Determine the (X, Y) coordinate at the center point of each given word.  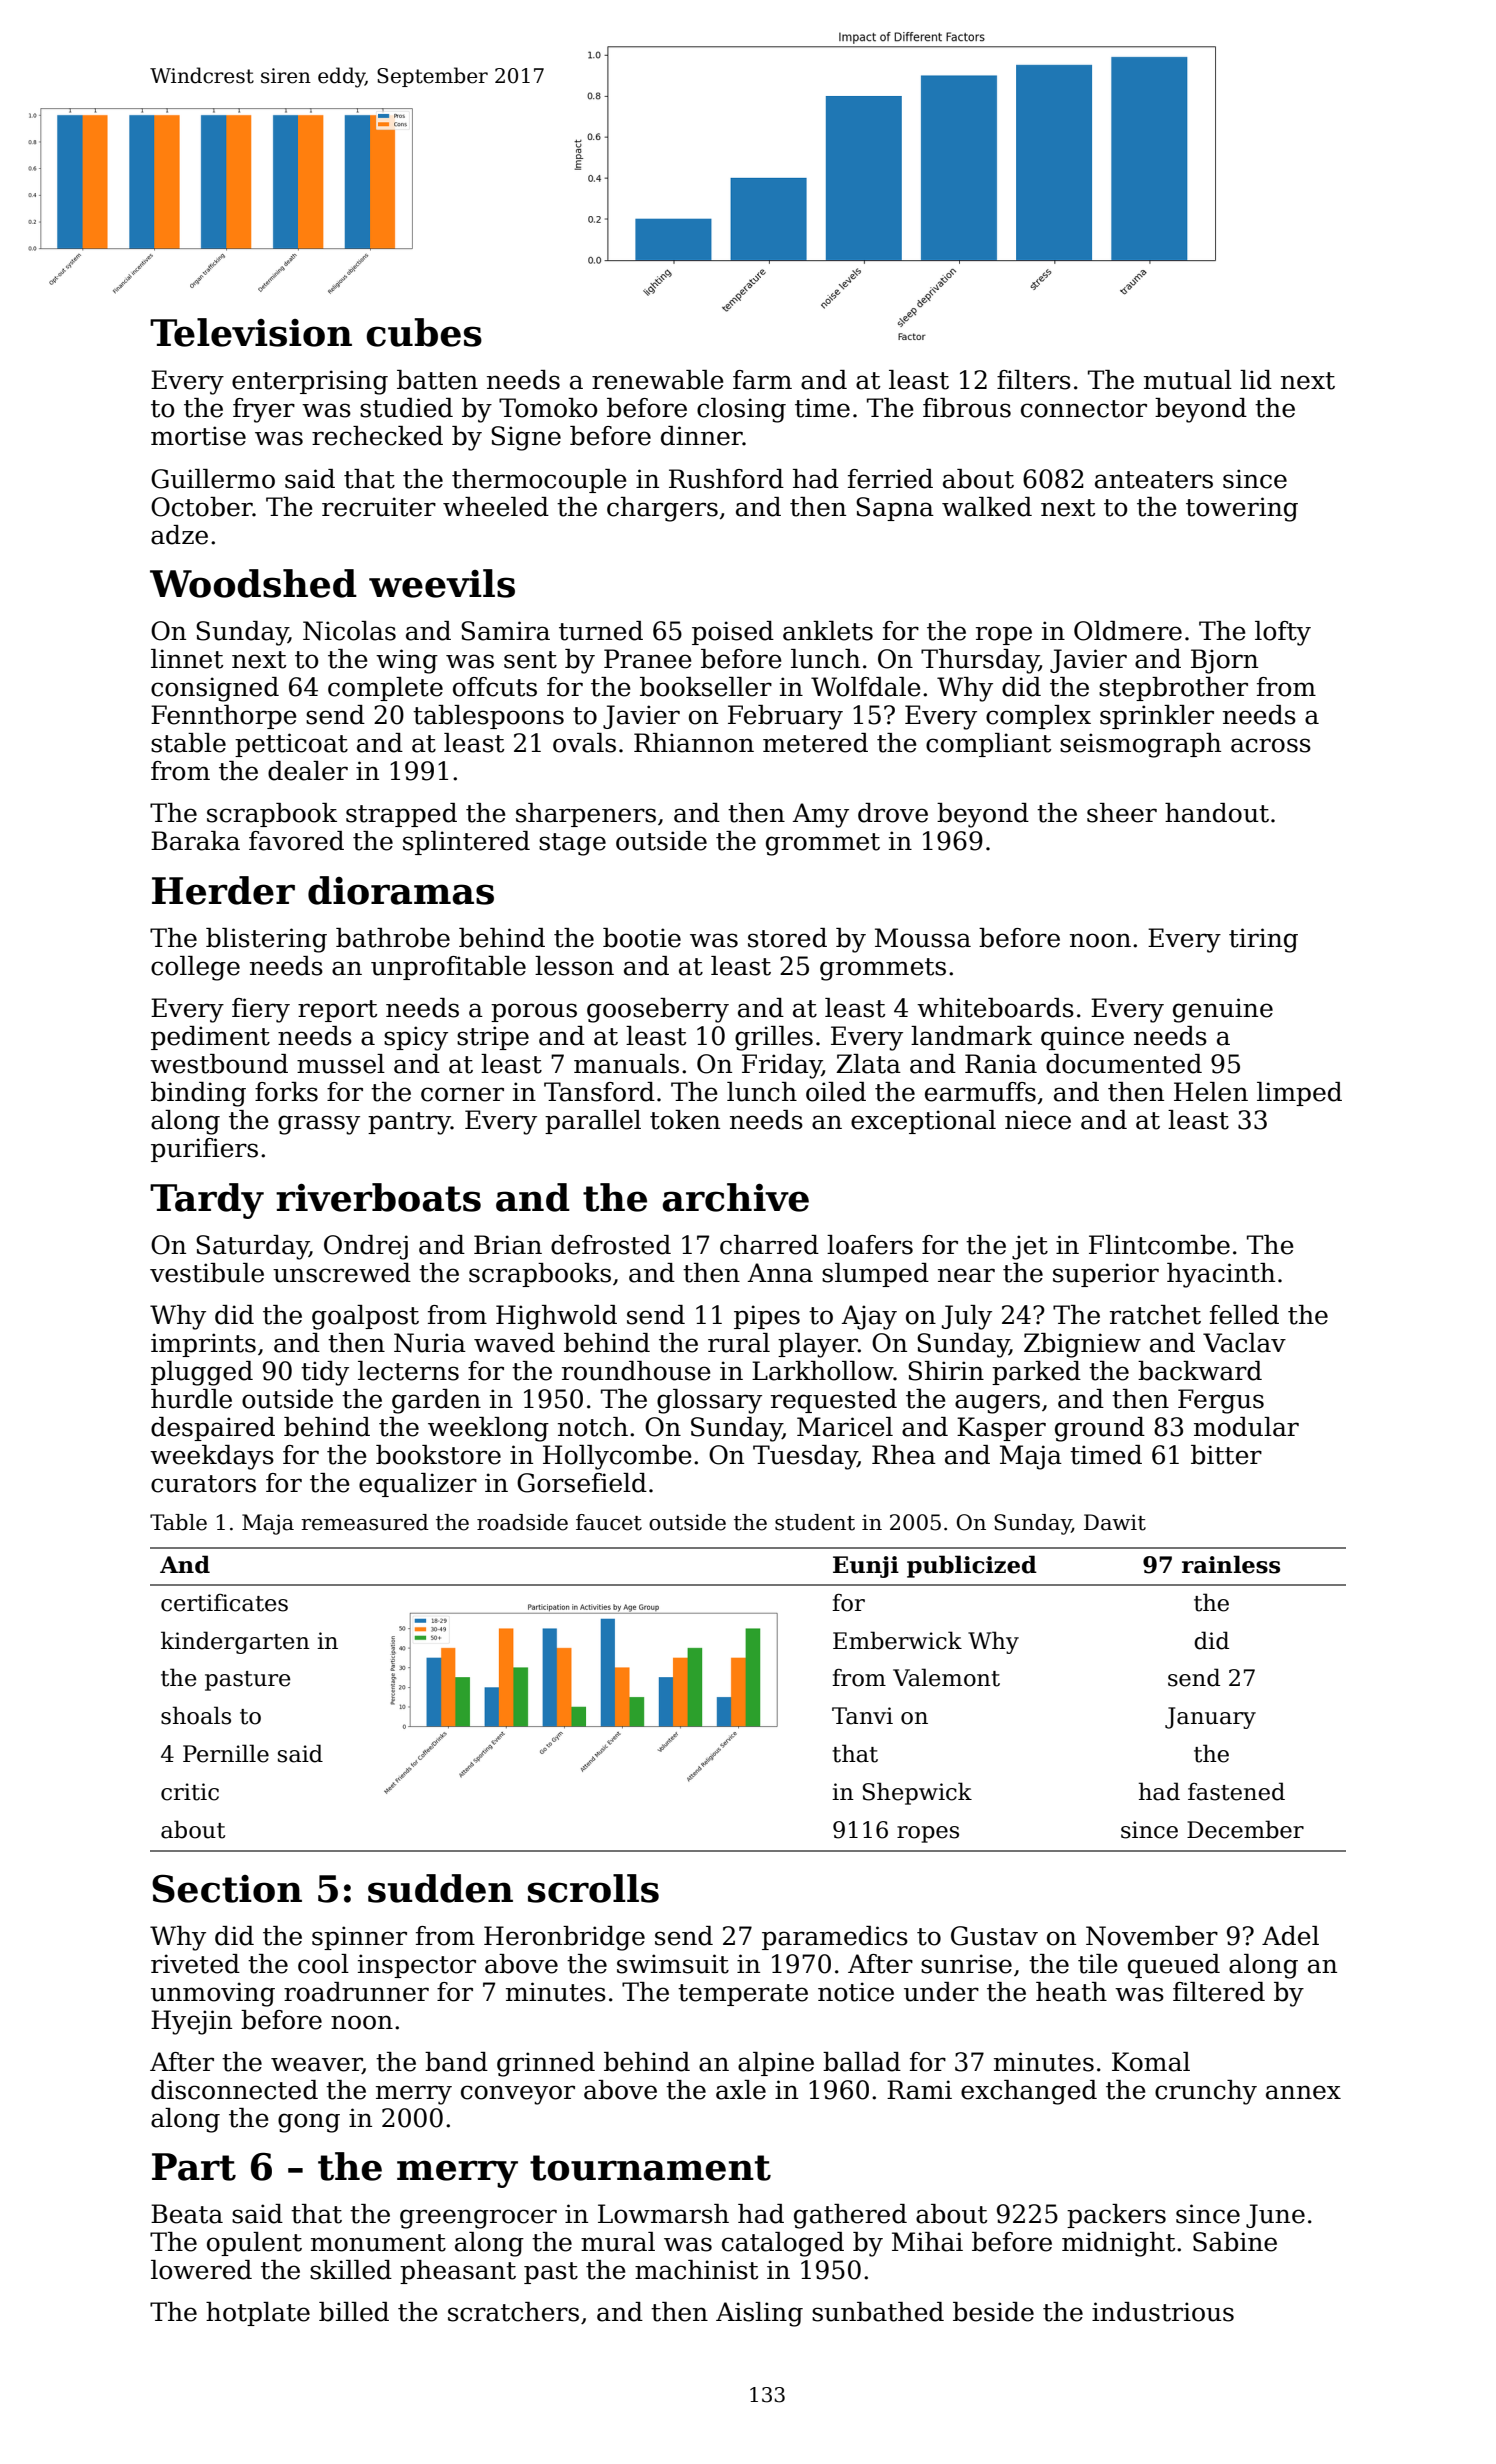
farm (762, 380)
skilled (351, 2270)
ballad (862, 2062)
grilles (774, 1038)
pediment (210, 1038)
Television (251, 332)
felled (1244, 1315)
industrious (1163, 2312)
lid (1256, 380)
